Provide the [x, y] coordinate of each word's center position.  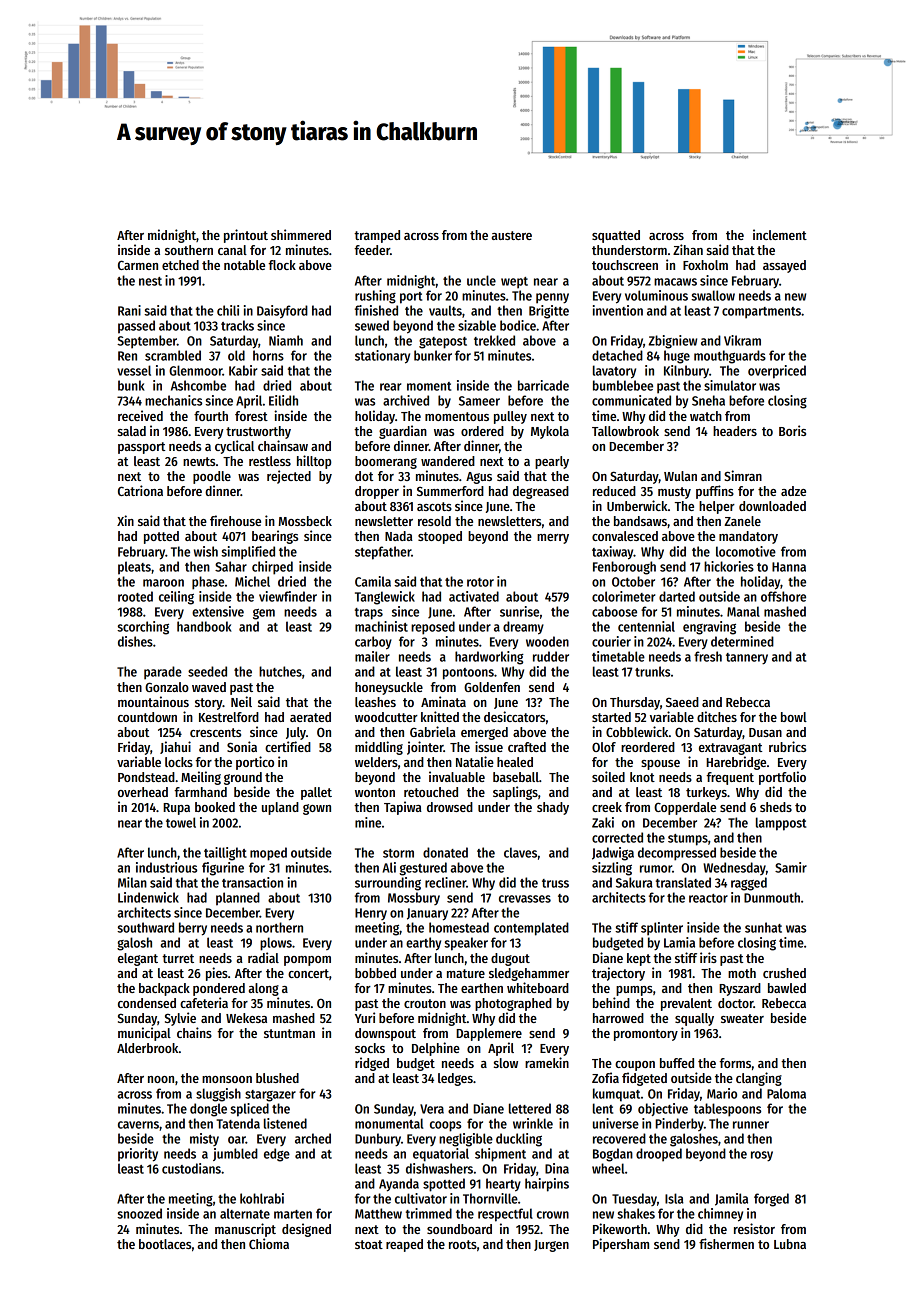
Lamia [679, 942]
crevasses [525, 899]
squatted [616, 236]
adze [793, 491]
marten [293, 1214]
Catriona [140, 490]
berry [193, 929]
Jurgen [551, 1246]
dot [364, 476]
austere [512, 235]
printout [246, 236]
